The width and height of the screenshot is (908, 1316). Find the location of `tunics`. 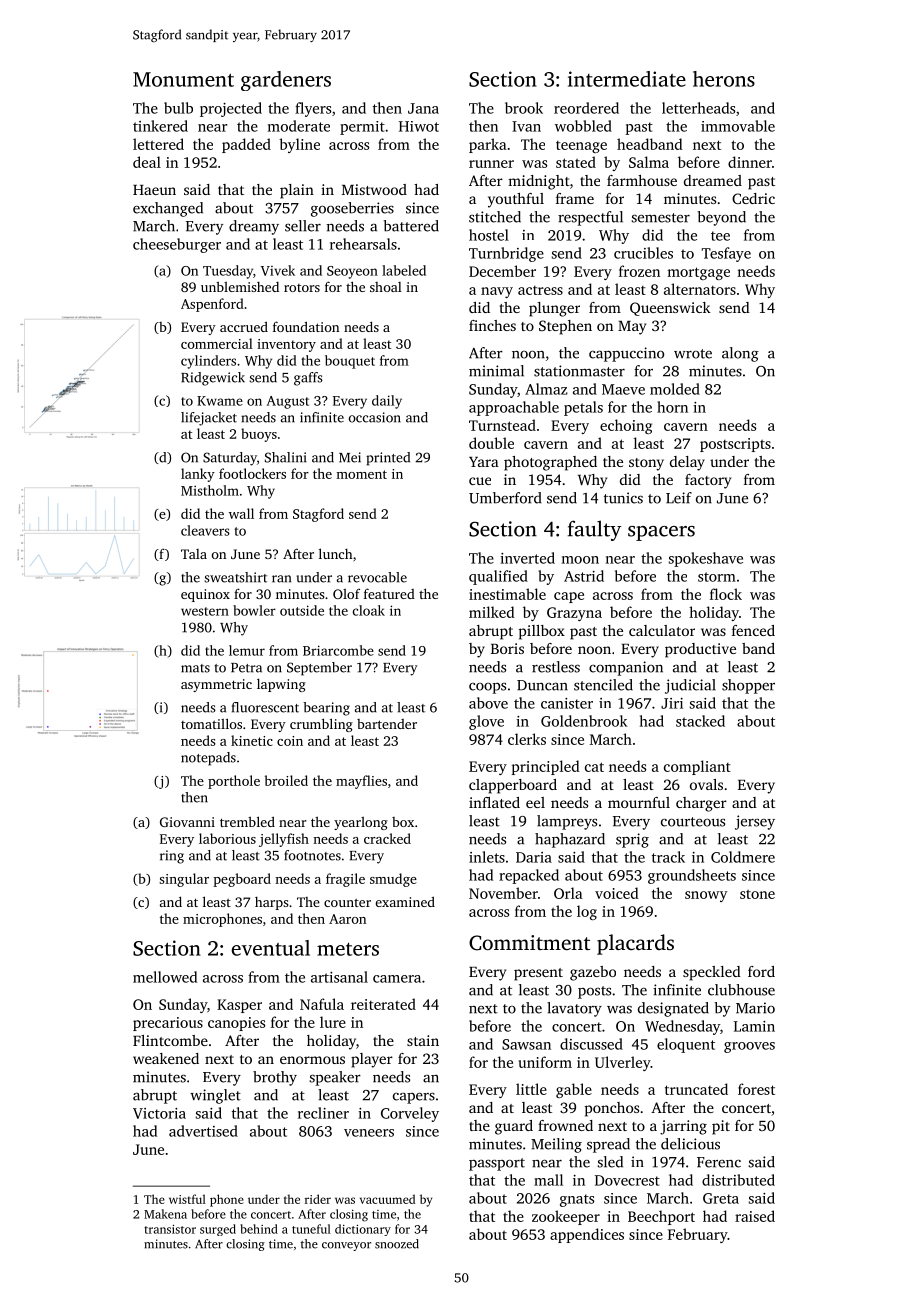

tunics is located at coordinates (623, 498).
